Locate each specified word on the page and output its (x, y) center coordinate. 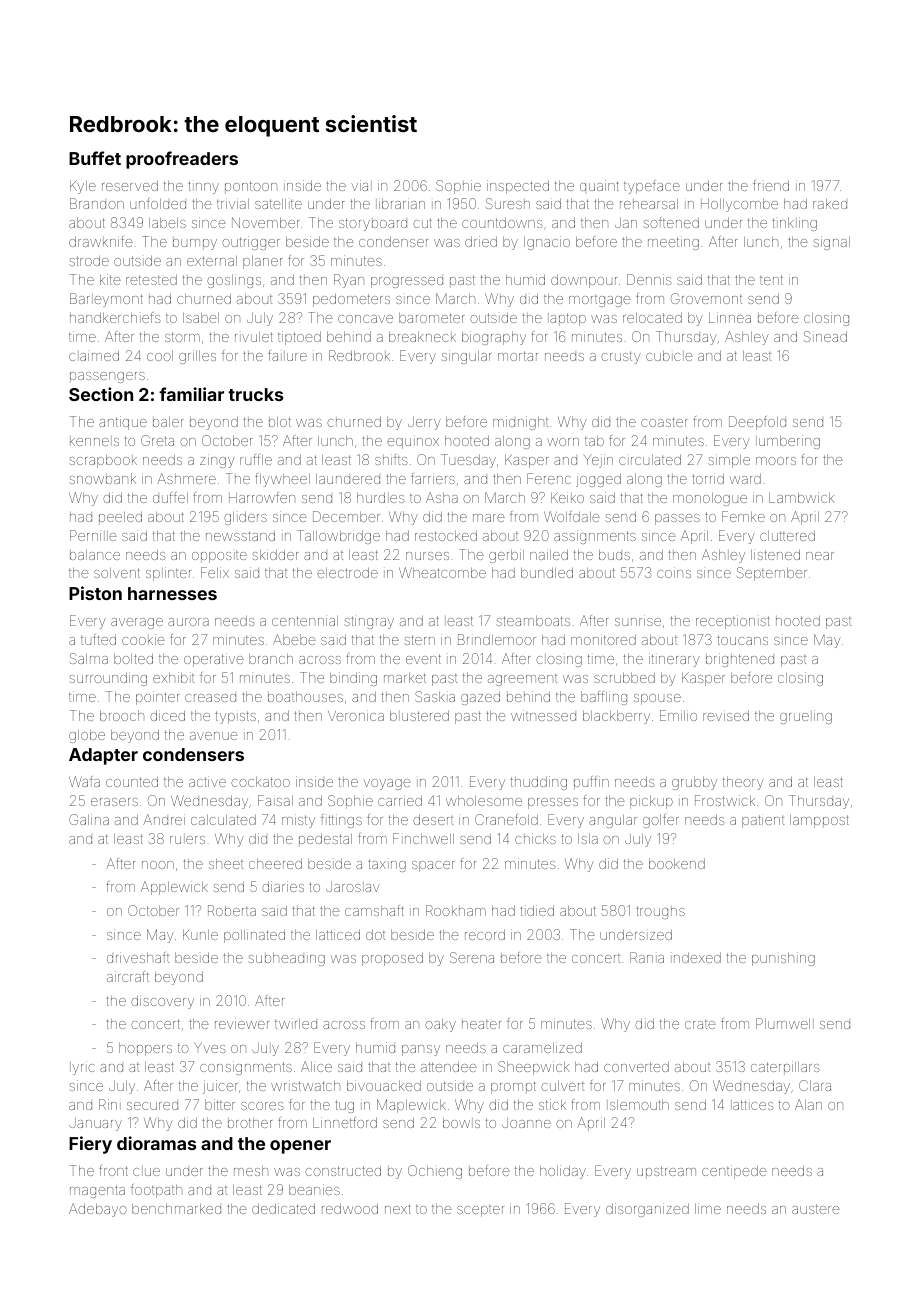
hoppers (145, 1049)
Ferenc (549, 478)
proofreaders (182, 160)
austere (816, 1209)
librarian (400, 203)
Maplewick (411, 1106)
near (820, 556)
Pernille (93, 535)
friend (771, 185)
